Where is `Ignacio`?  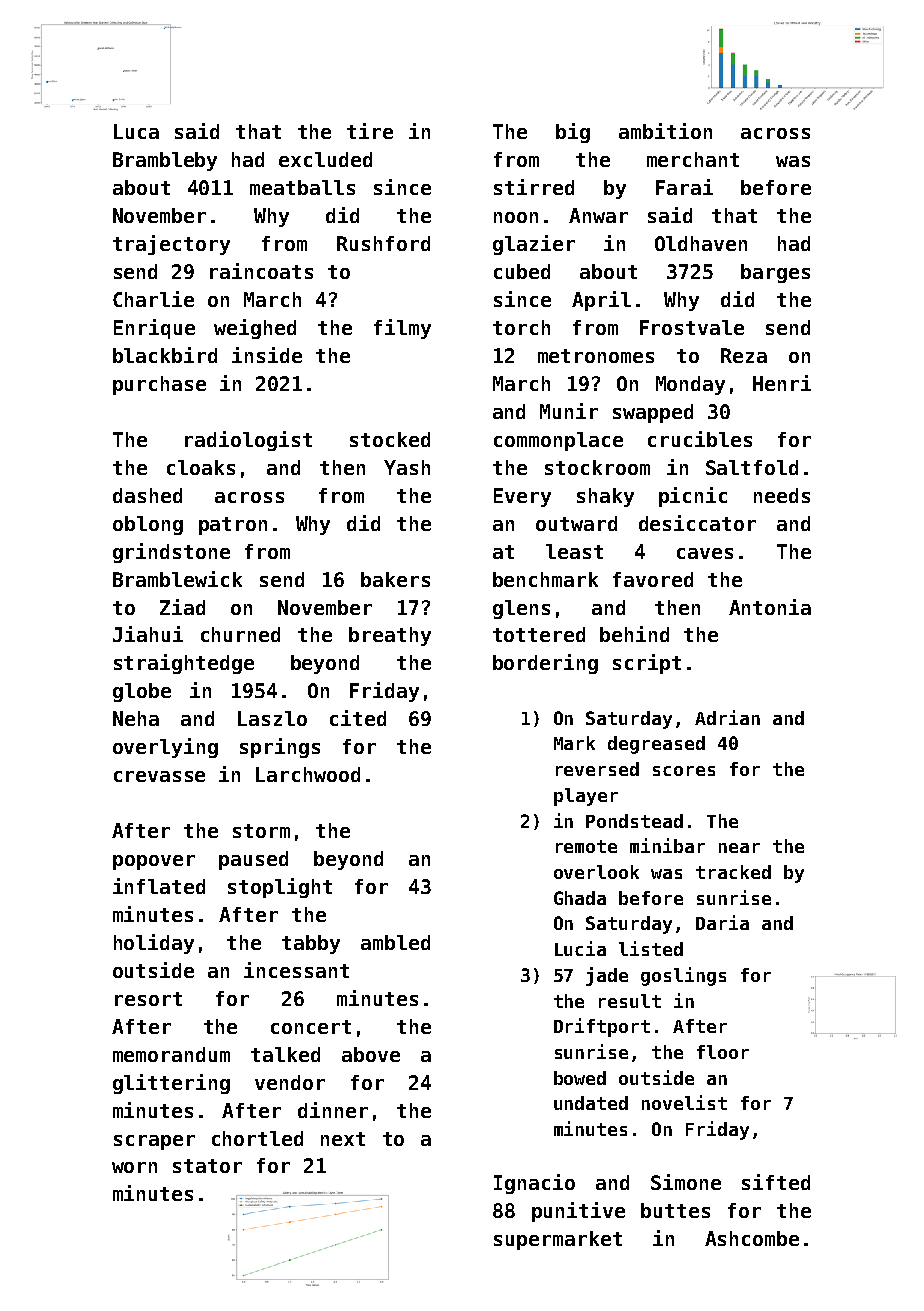
Ignacio is located at coordinates (534, 1184).
